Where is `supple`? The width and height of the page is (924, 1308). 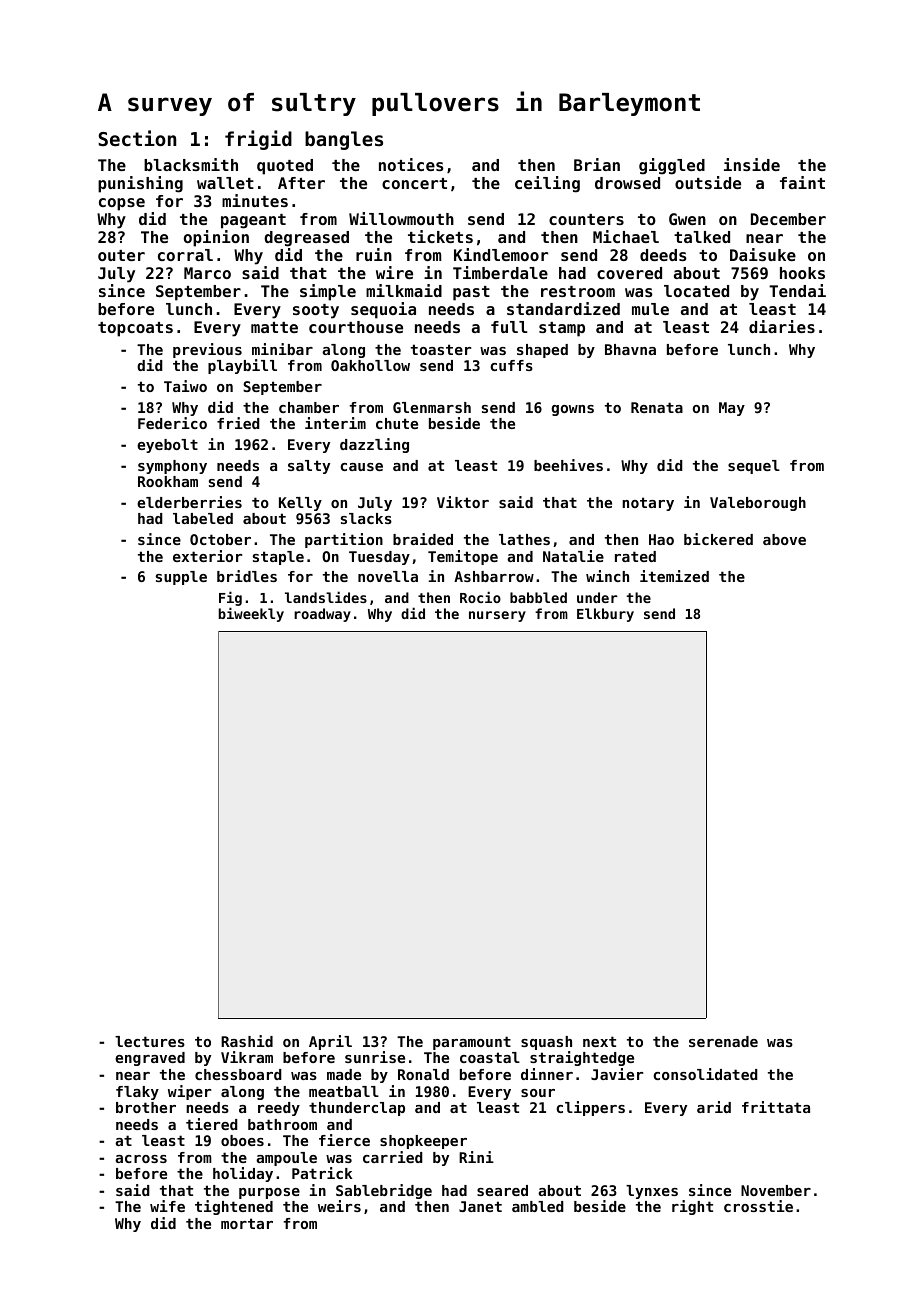 supple is located at coordinates (181, 578).
